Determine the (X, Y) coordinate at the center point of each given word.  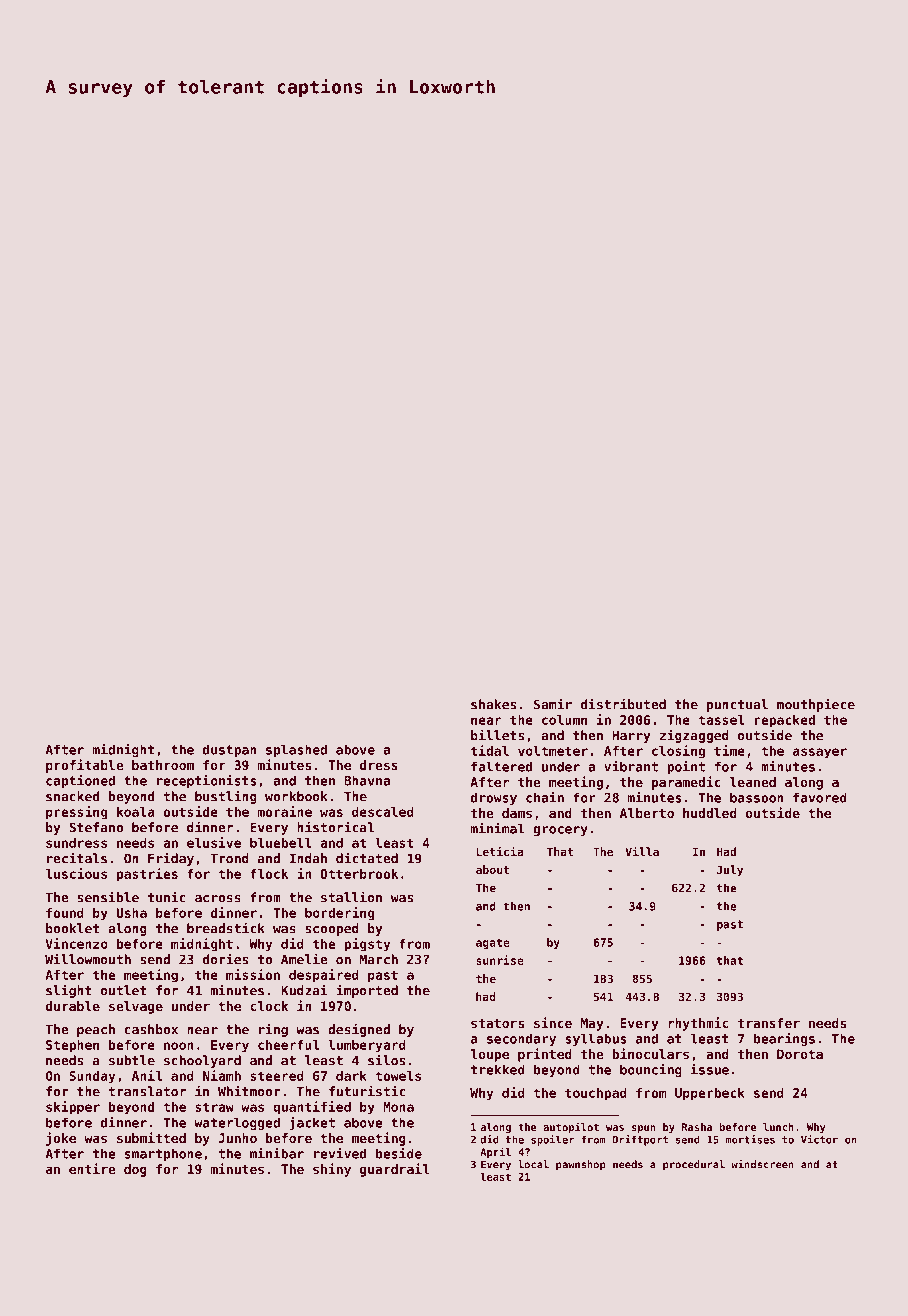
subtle (132, 1060)
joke (61, 1139)
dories (225, 959)
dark (351, 1076)
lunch (778, 1127)
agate (493, 943)
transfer (769, 1023)
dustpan (230, 750)
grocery (560, 831)
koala (136, 812)
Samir (553, 704)
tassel (721, 720)
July (730, 871)
